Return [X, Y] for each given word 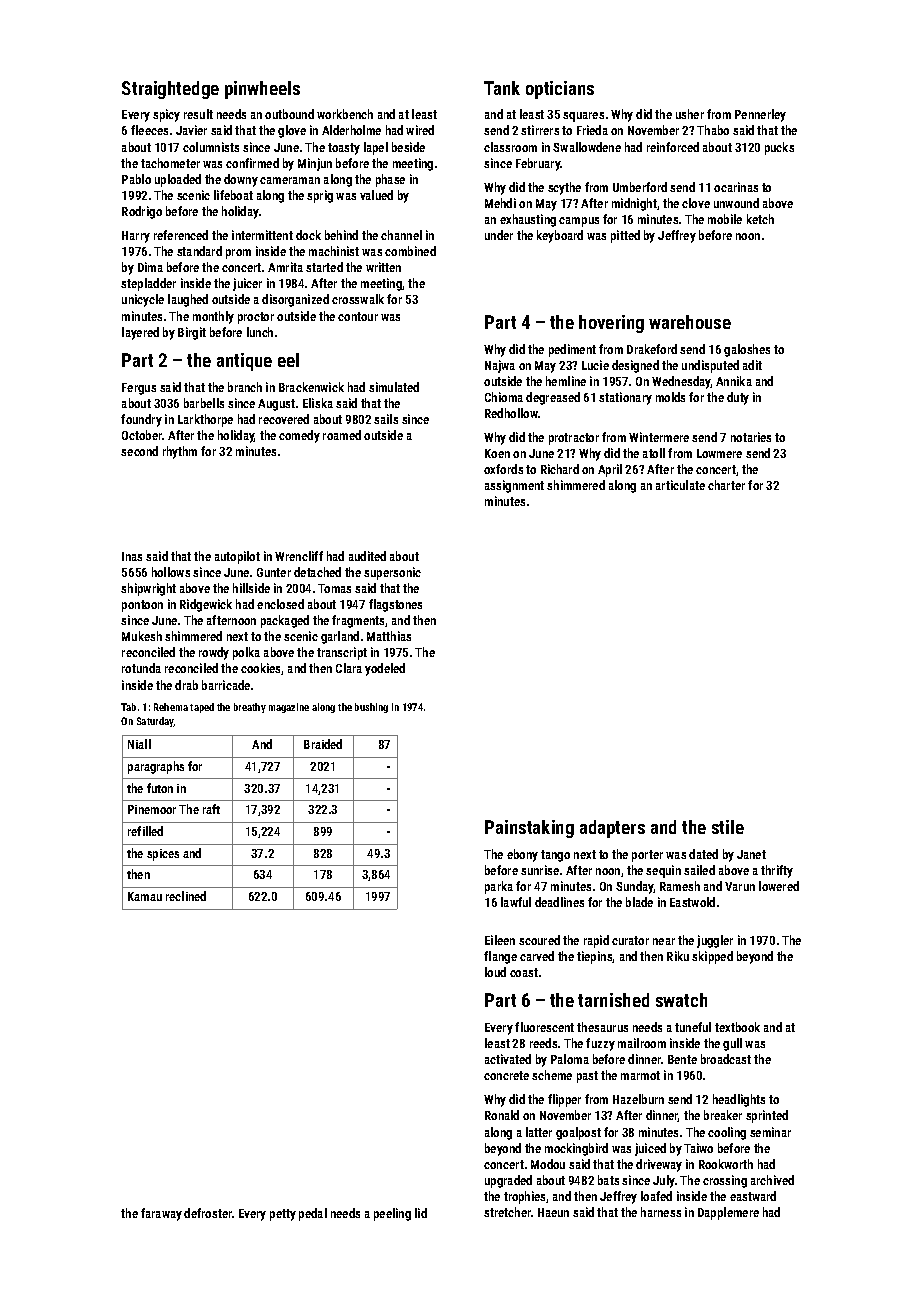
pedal [313, 1214]
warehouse [690, 322]
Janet [751, 854]
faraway [161, 1214]
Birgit [192, 333]
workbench [345, 114]
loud [495, 972]
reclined [186, 896]
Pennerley [760, 115]
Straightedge [170, 90]
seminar [770, 1132]
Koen [497, 453]
